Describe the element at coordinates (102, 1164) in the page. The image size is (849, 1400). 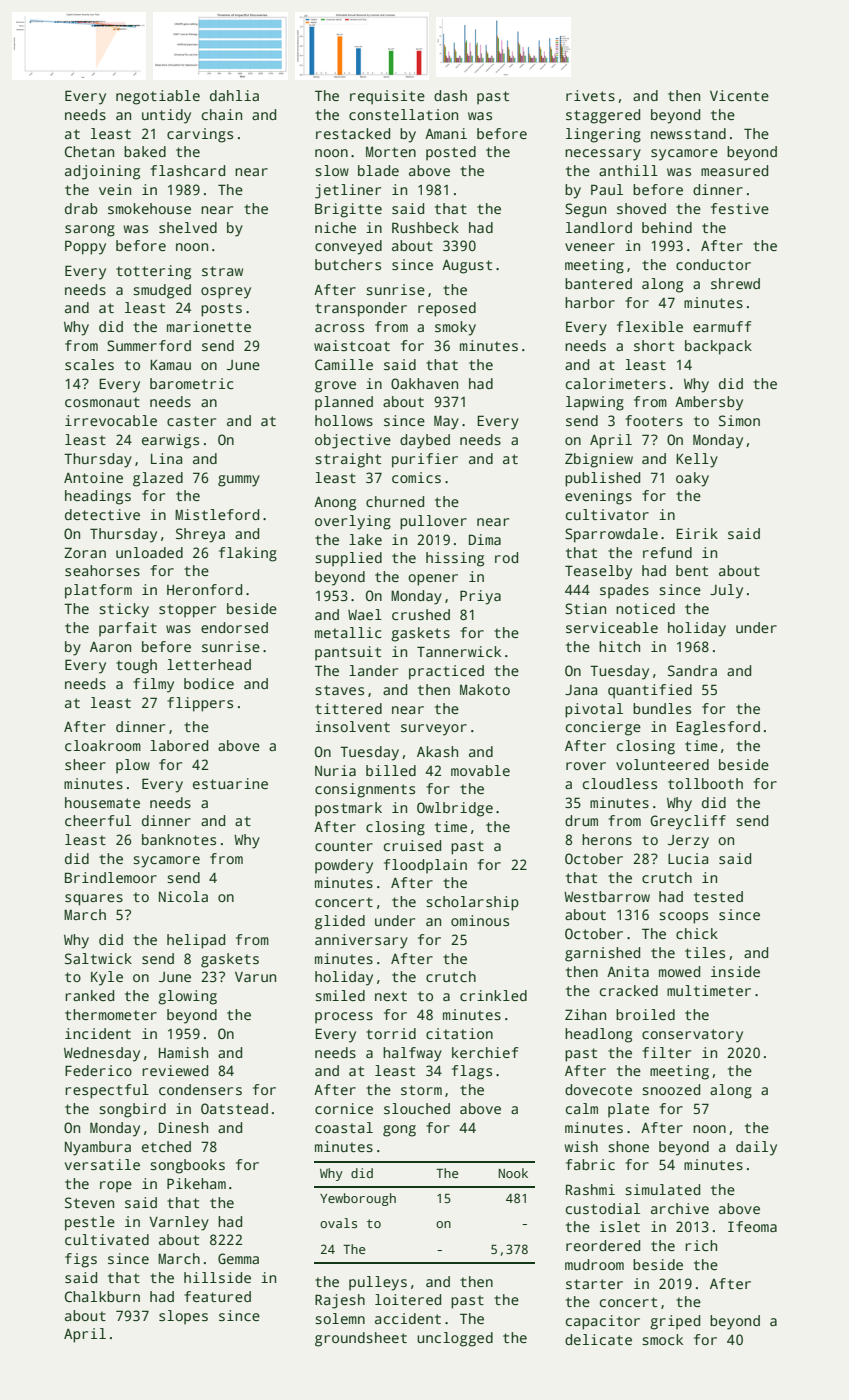
I see `versatile` at that location.
